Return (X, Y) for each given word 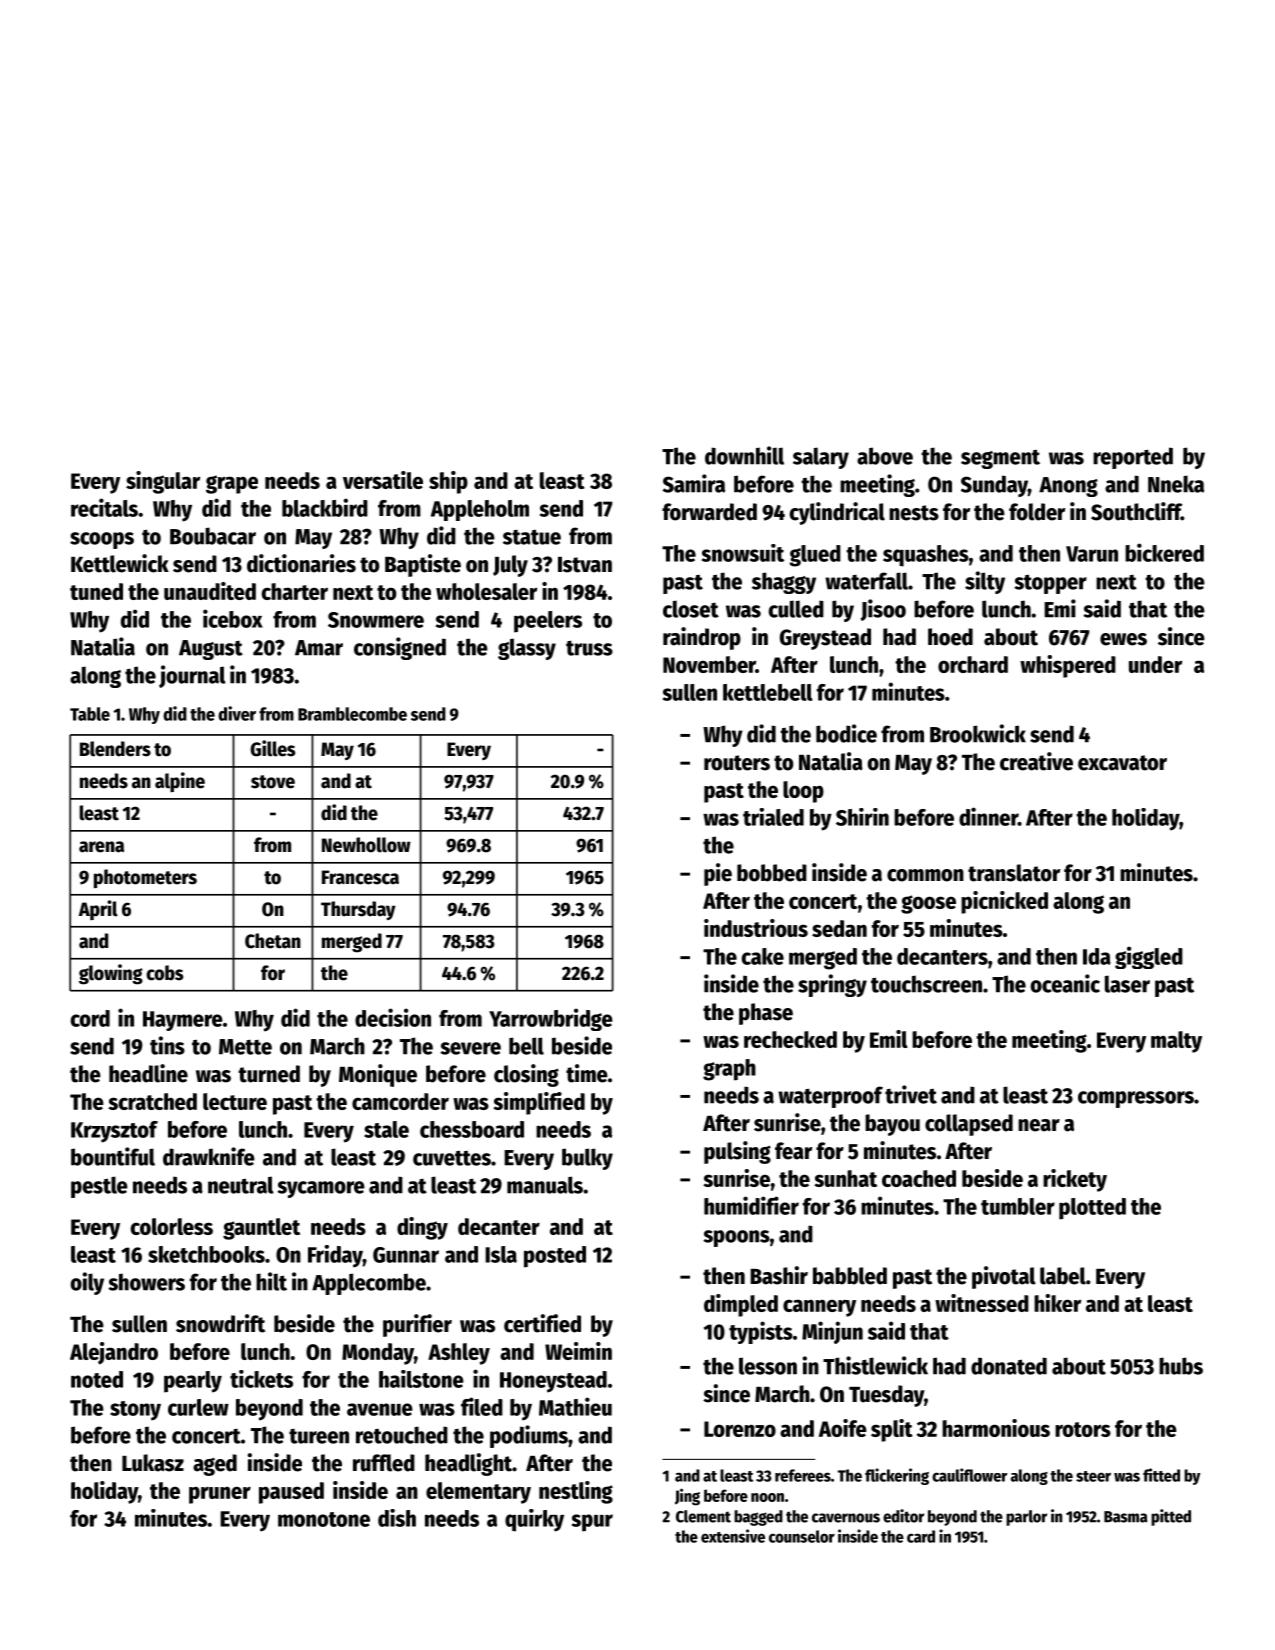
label (1063, 1276)
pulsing (737, 1152)
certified (542, 1323)
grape (232, 484)
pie (718, 874)
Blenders (115, 749)
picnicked (1004, 902)
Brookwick (978, 733)
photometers (145, 878)
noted (97, 1379)
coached (919, 1178)
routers (737, 763)
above (885, 456)
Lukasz (153, 1463)
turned (269, 1074)
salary (821, 458)
